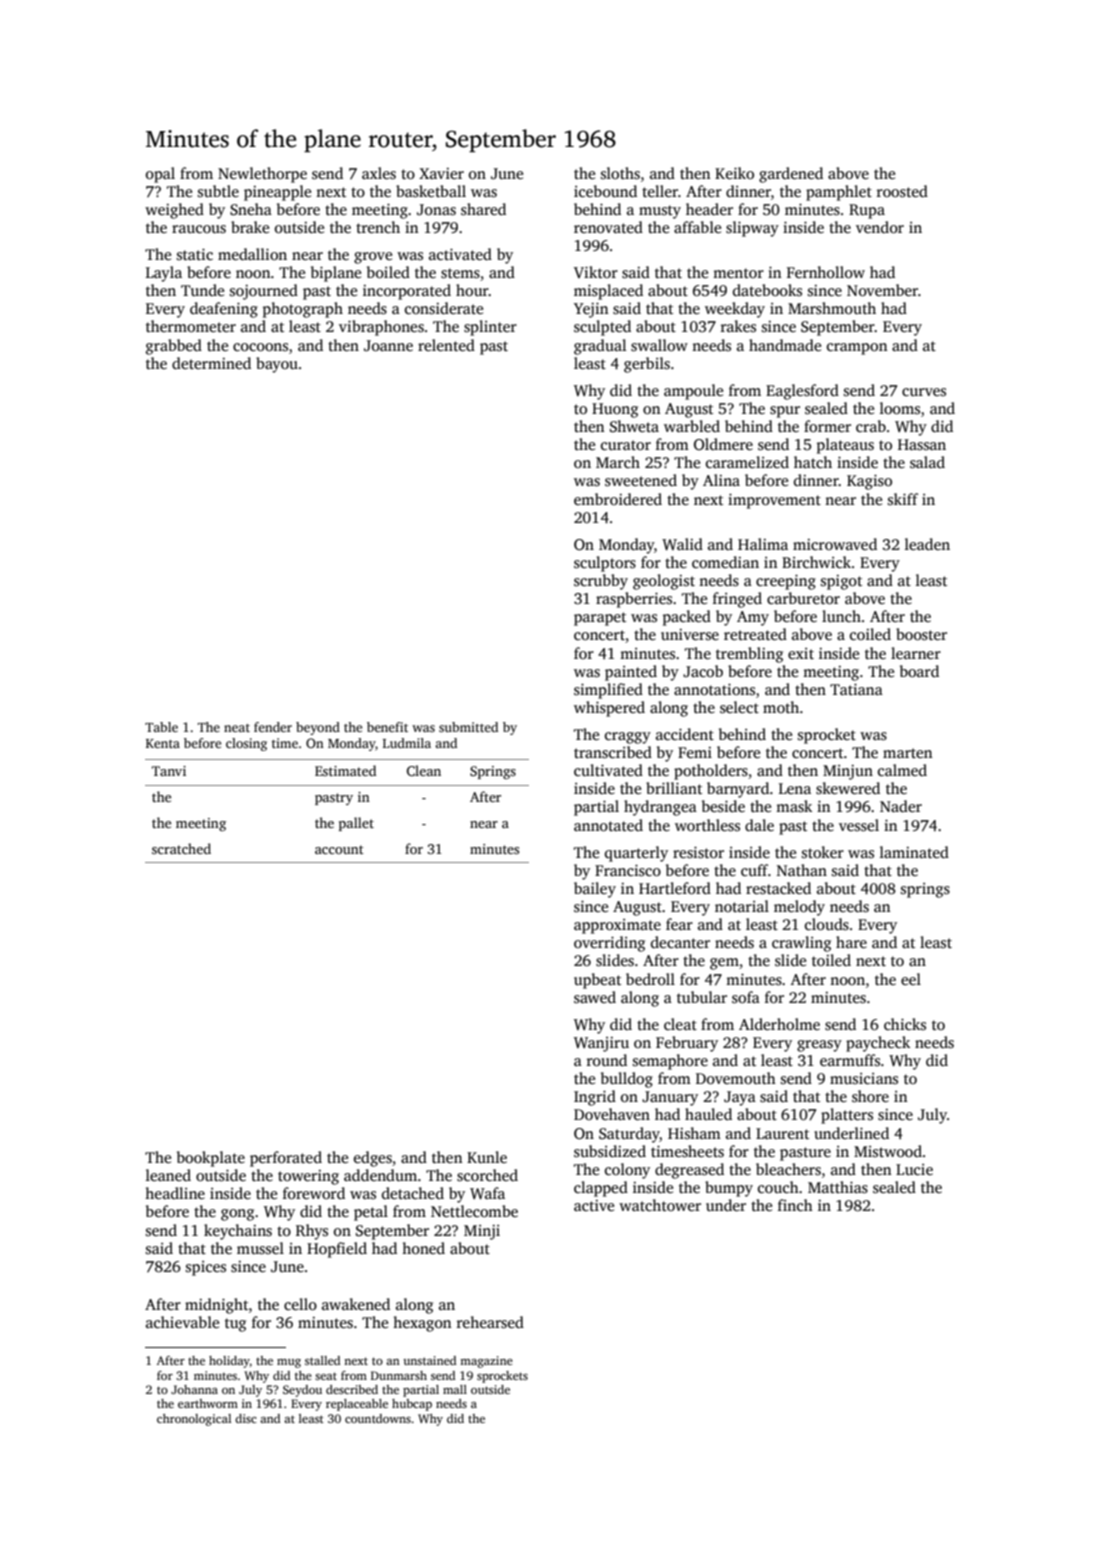 This document has height=1560, width=1103. What do you see at coordinates (441, 173) in the document?
I see `Xavier` at bounding box center [441, 173].
